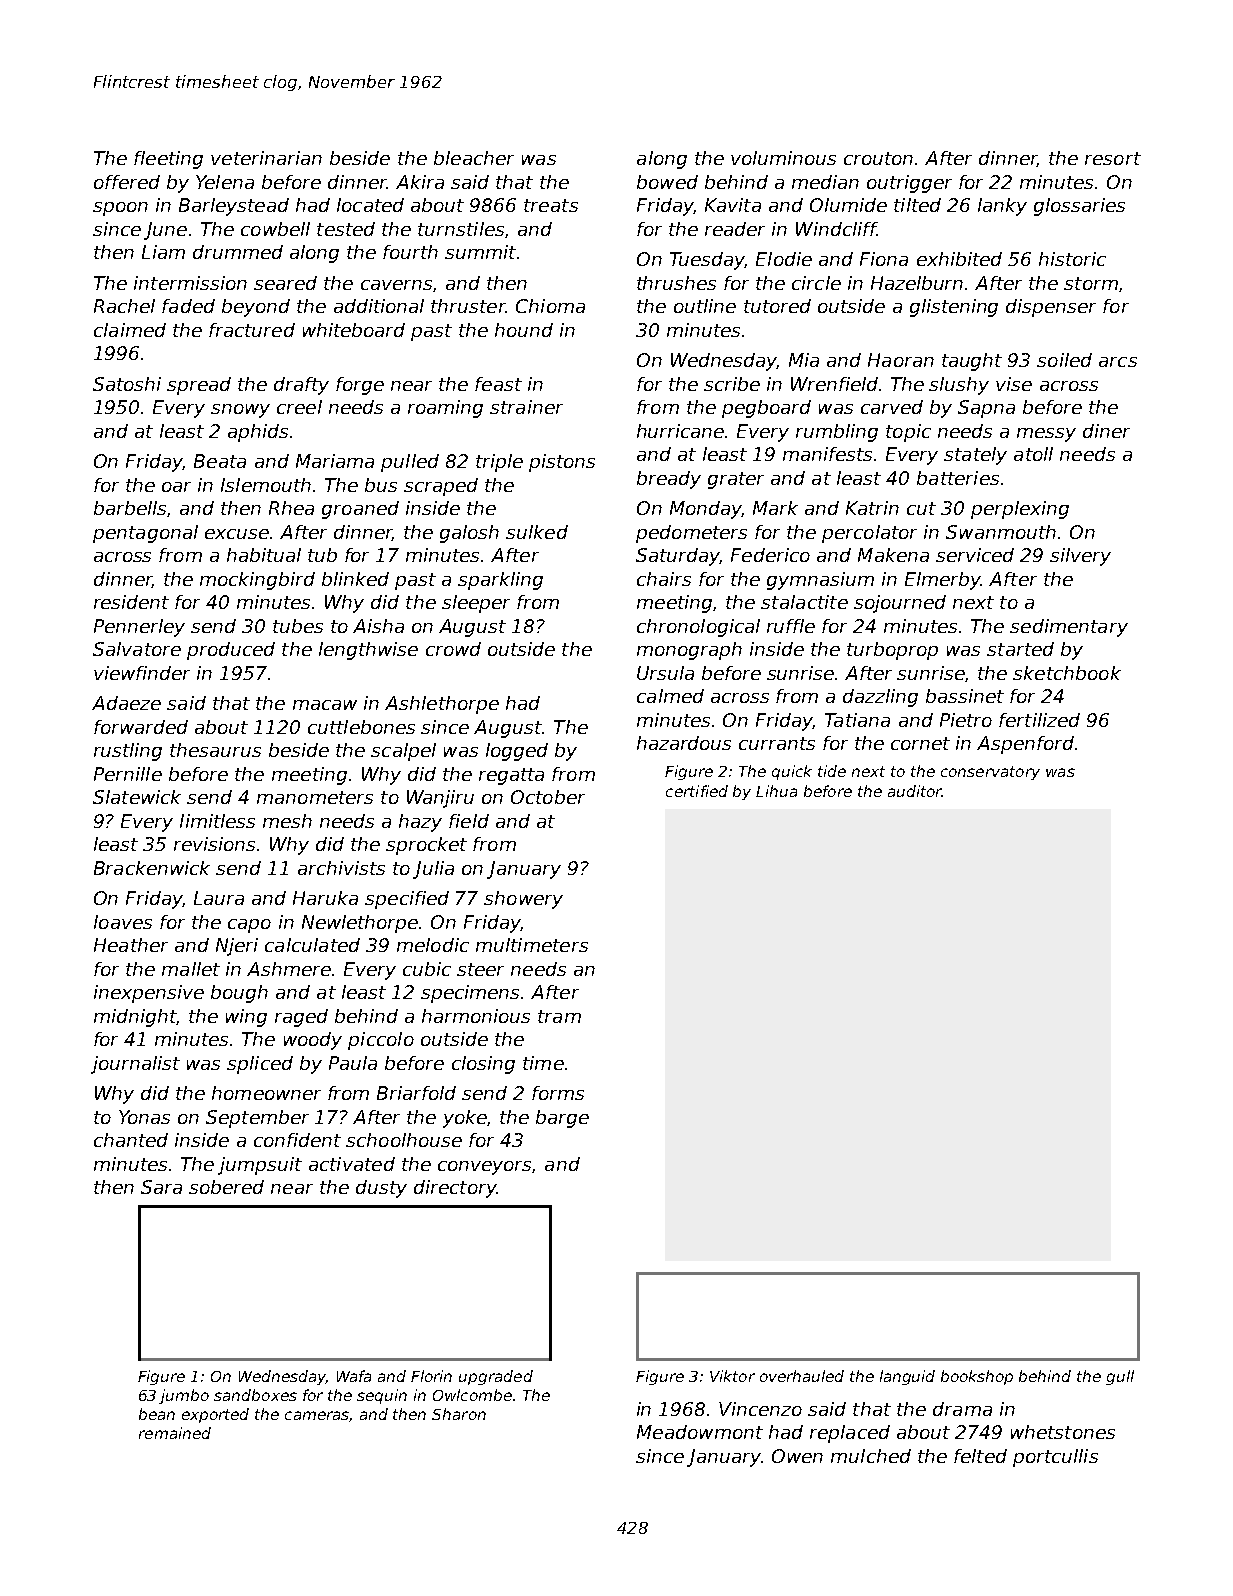 The height and width of the screenshot is (1596, 1233). What do you see at coordinates (562, 1119) in the screenshot?
I see `barge` at bounding box center [562, 1119].
